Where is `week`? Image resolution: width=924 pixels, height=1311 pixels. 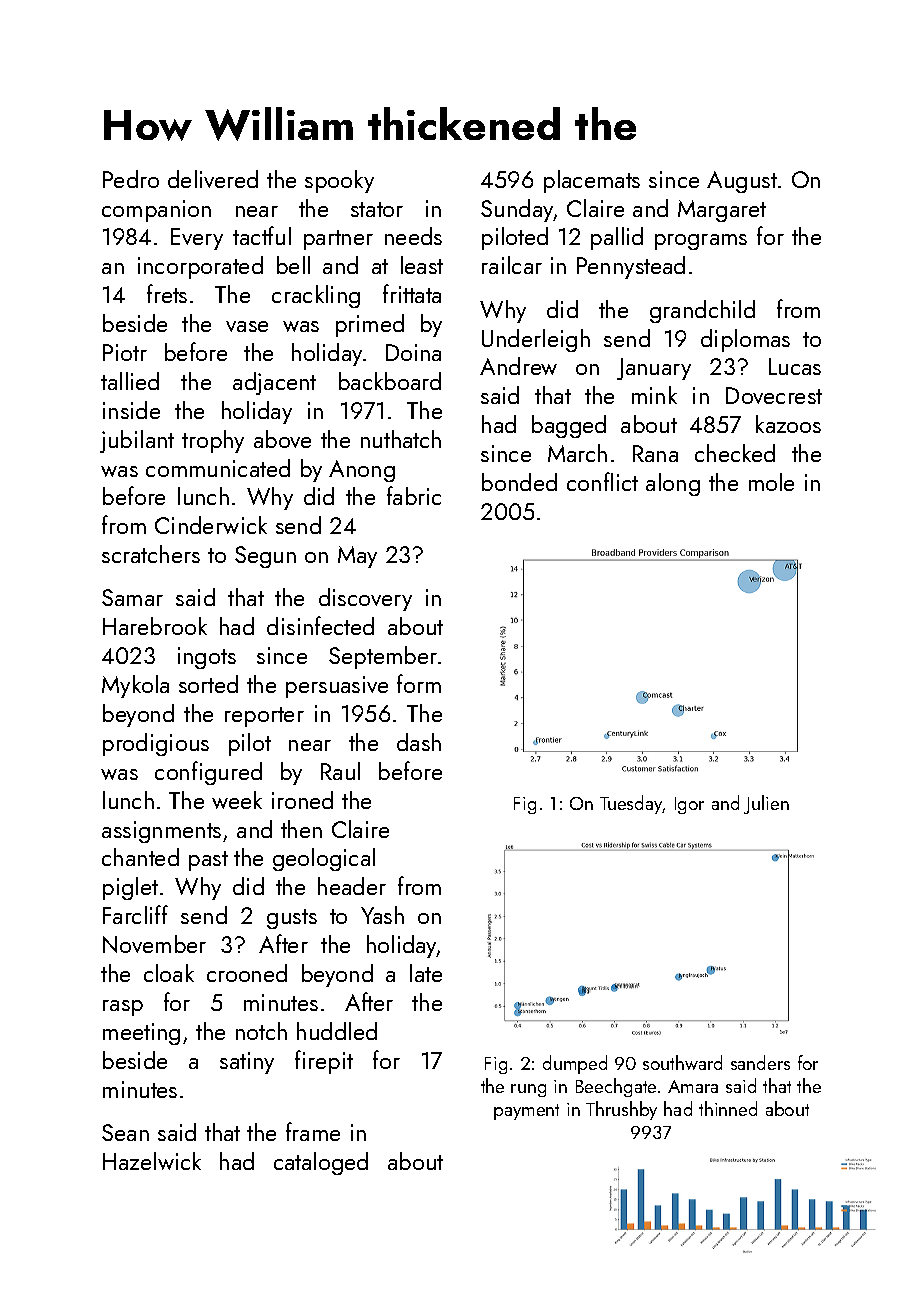
week is located at coordinates (237, 800).
